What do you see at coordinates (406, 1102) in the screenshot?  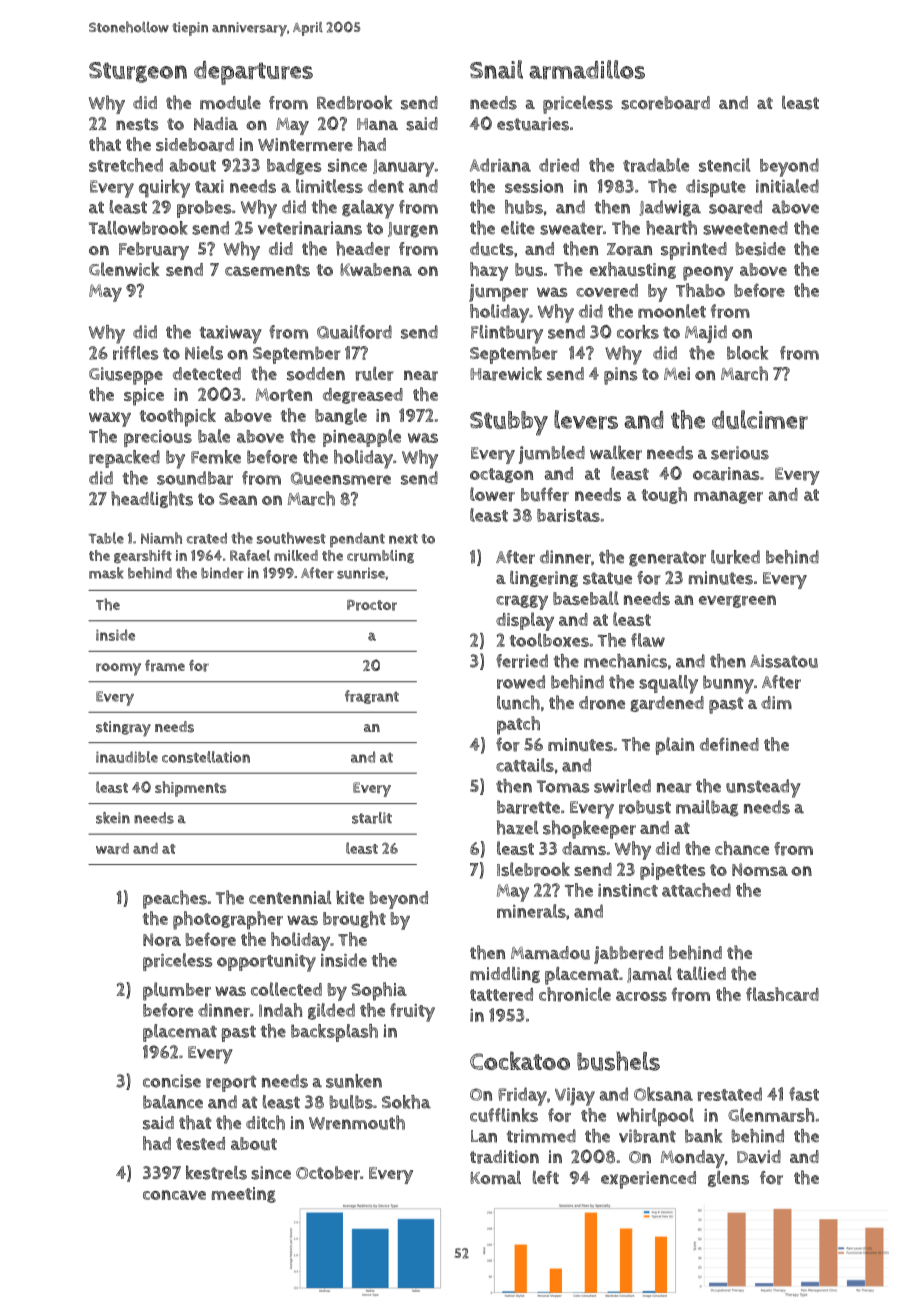 I see `Sokha` at bounding box center [406, 1102].
